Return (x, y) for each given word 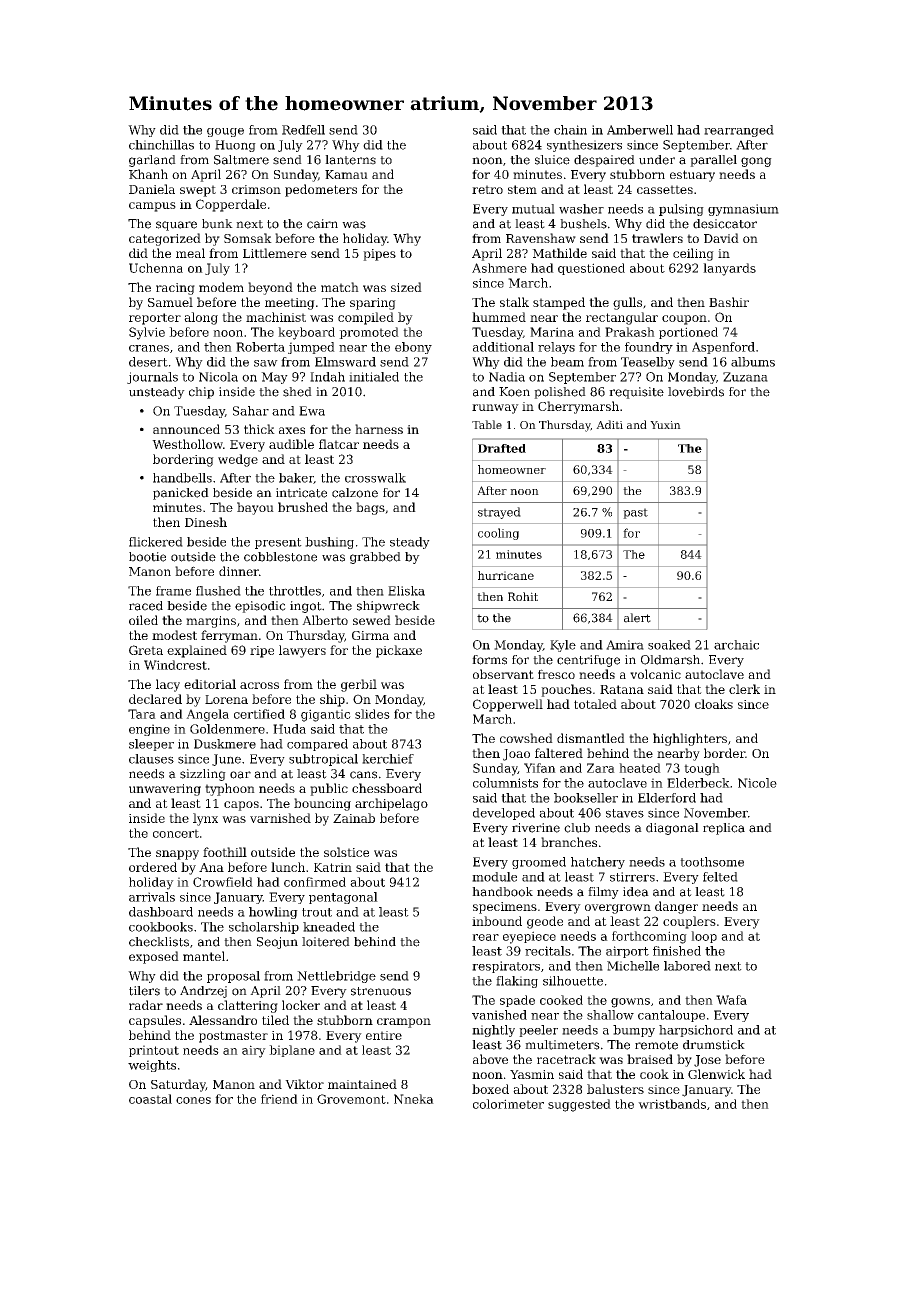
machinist (276, 317)
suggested (579, 1105)
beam (567, 362)
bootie (147, 557)
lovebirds (696, 392)
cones (193, 1100)
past (635, 513)
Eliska (406, 591)
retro (487, 189)
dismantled (591, 738)
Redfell (303, 130)
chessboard (387, 788)
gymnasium (743, 210)
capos (241, 806)
